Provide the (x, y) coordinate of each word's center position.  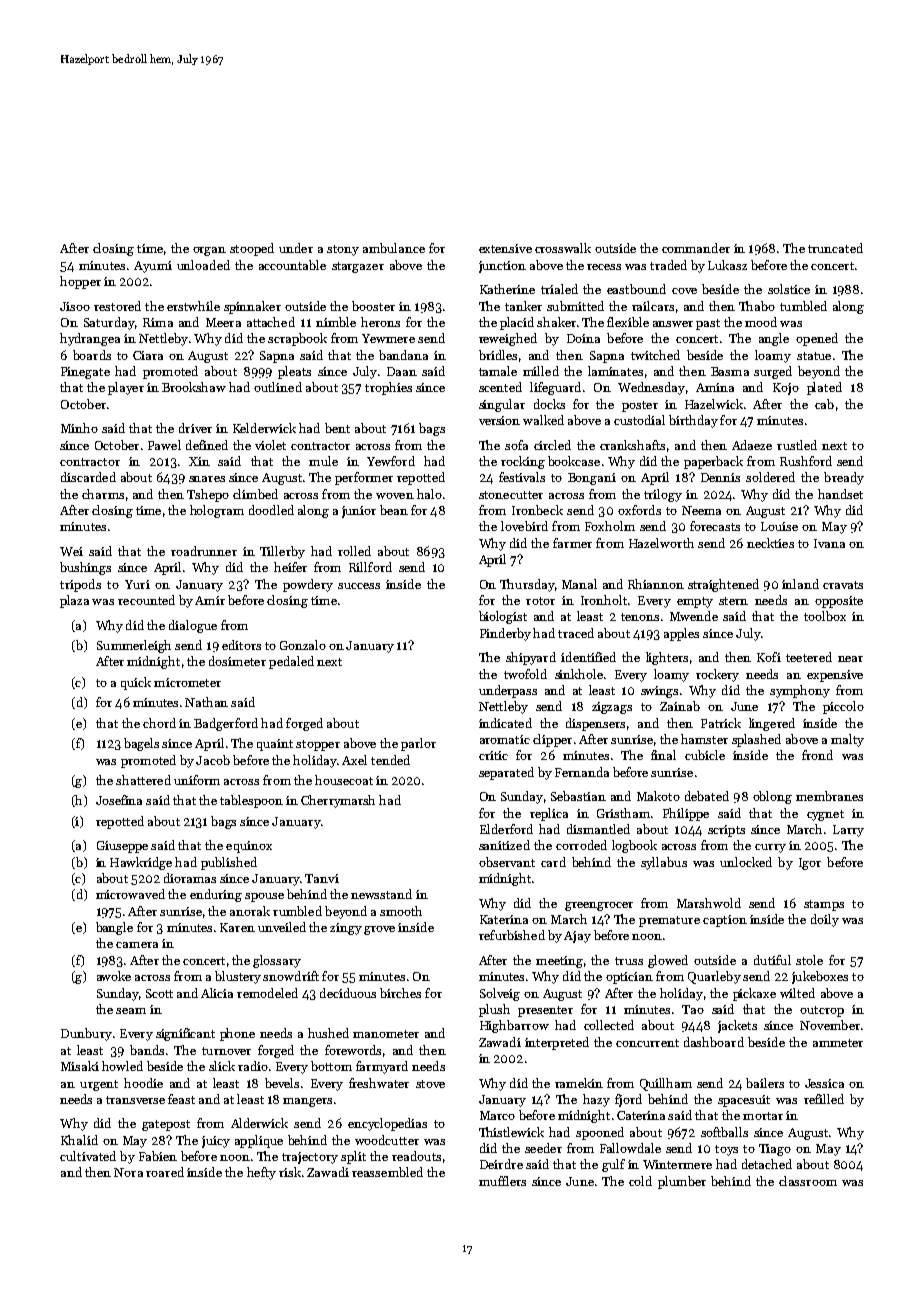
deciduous (348, 993)
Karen (237, 927)
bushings (85, 568)
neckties (770, 543)
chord (159, 723)
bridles (498, 355)
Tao (693, 1009)
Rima (158, 322)
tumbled (803, 306)
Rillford (370, 567)
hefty (261, 1173)
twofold (525, 674)
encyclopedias (387, 1124)
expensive (835, 676)
